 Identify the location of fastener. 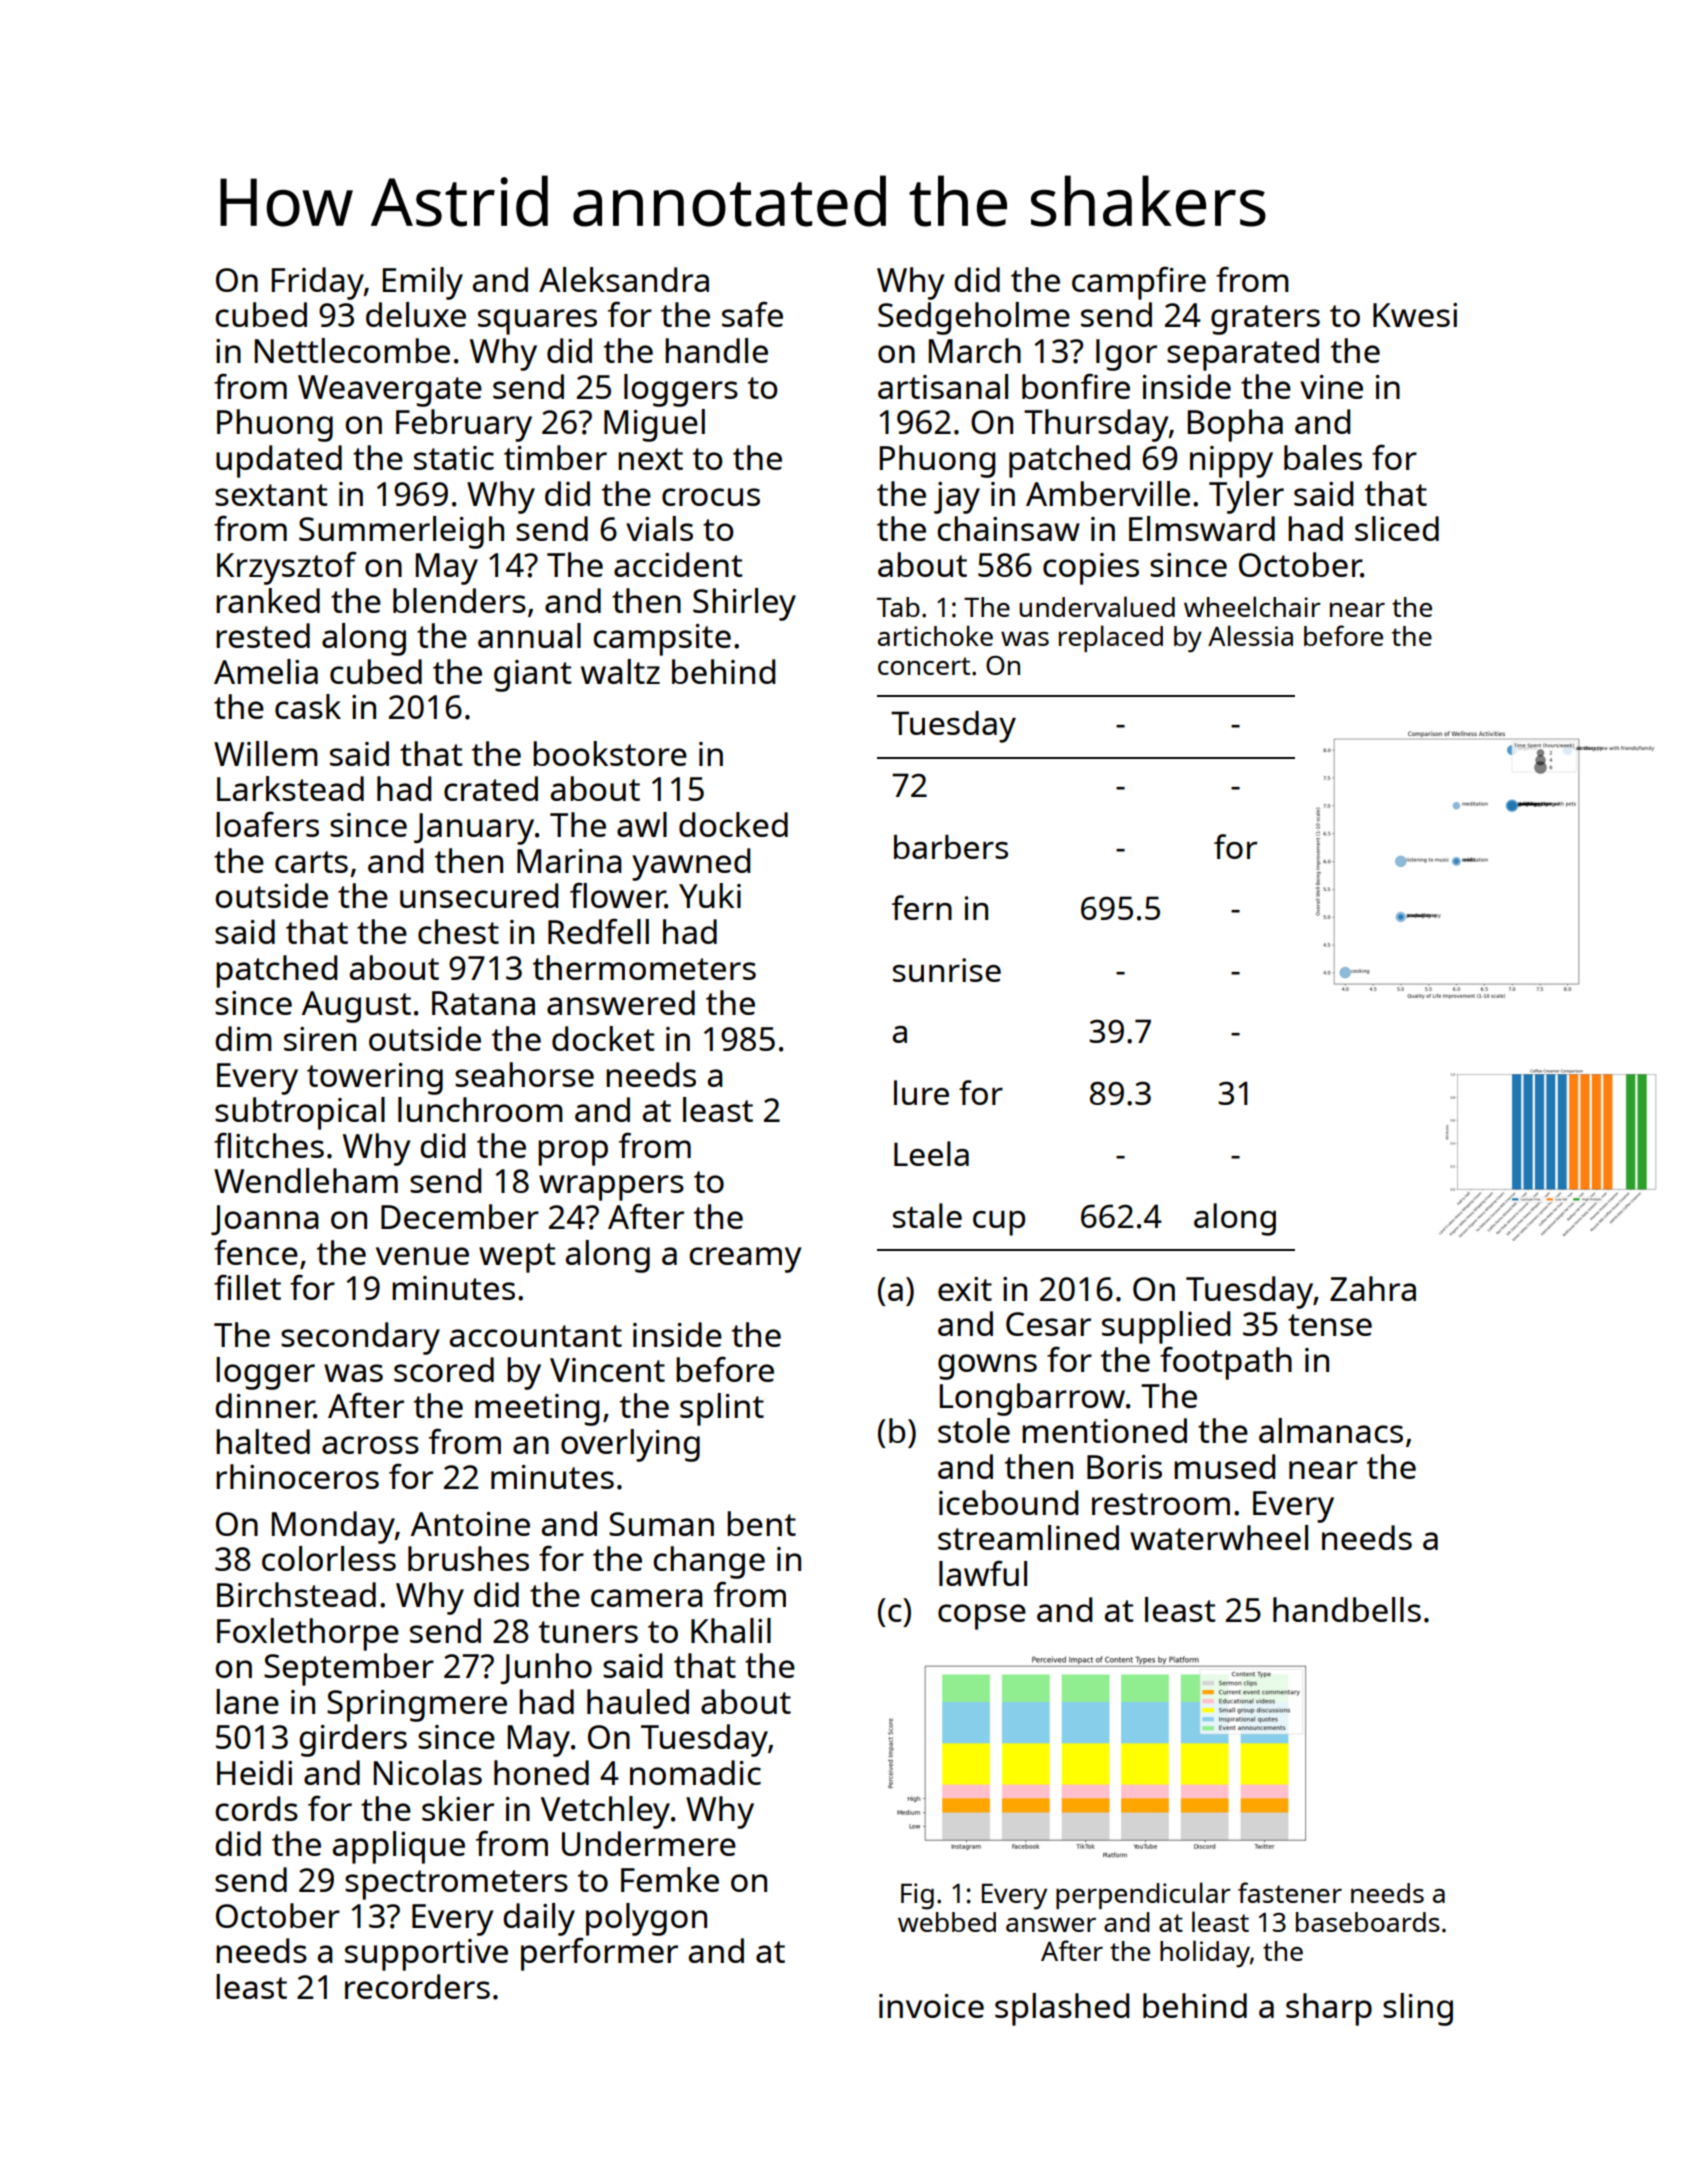
(1290, 1892).
